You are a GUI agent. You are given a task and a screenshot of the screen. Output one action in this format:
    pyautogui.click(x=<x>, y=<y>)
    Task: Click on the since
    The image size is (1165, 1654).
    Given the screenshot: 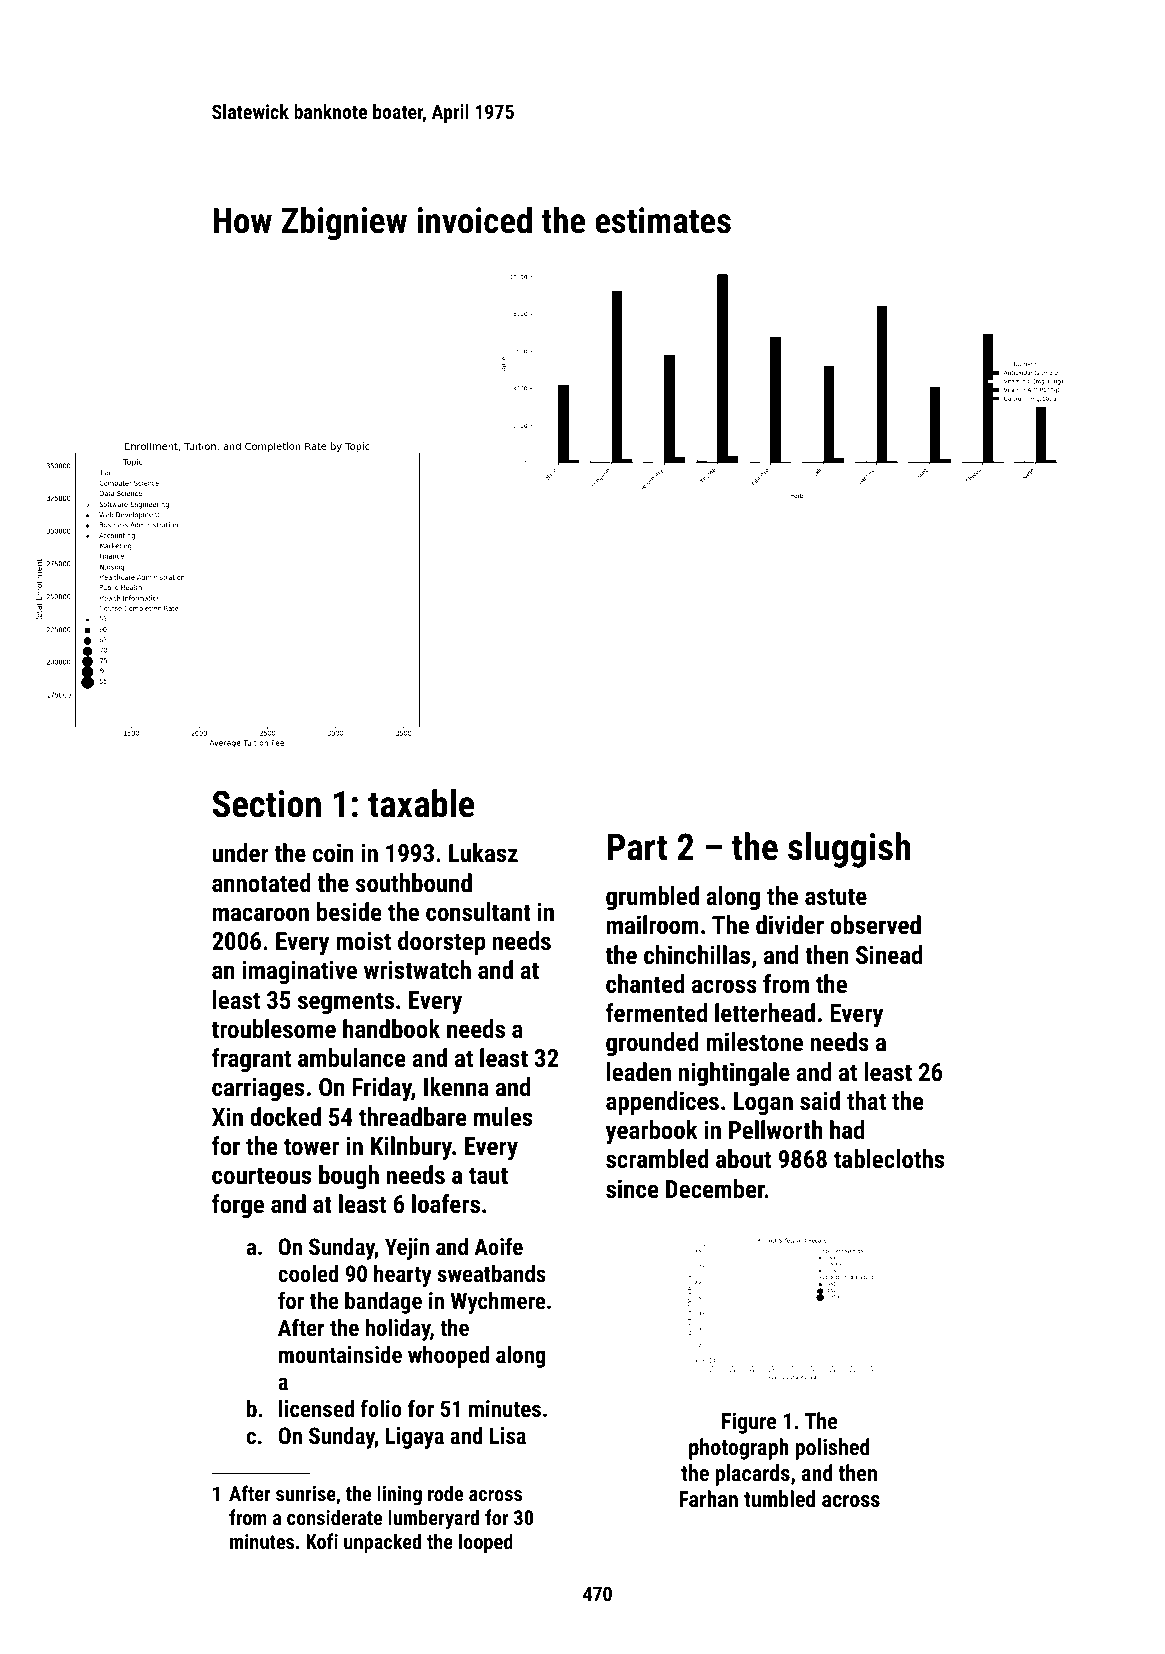 What is the action you would take?
    pyautogui.click(x=632, y=1188)
